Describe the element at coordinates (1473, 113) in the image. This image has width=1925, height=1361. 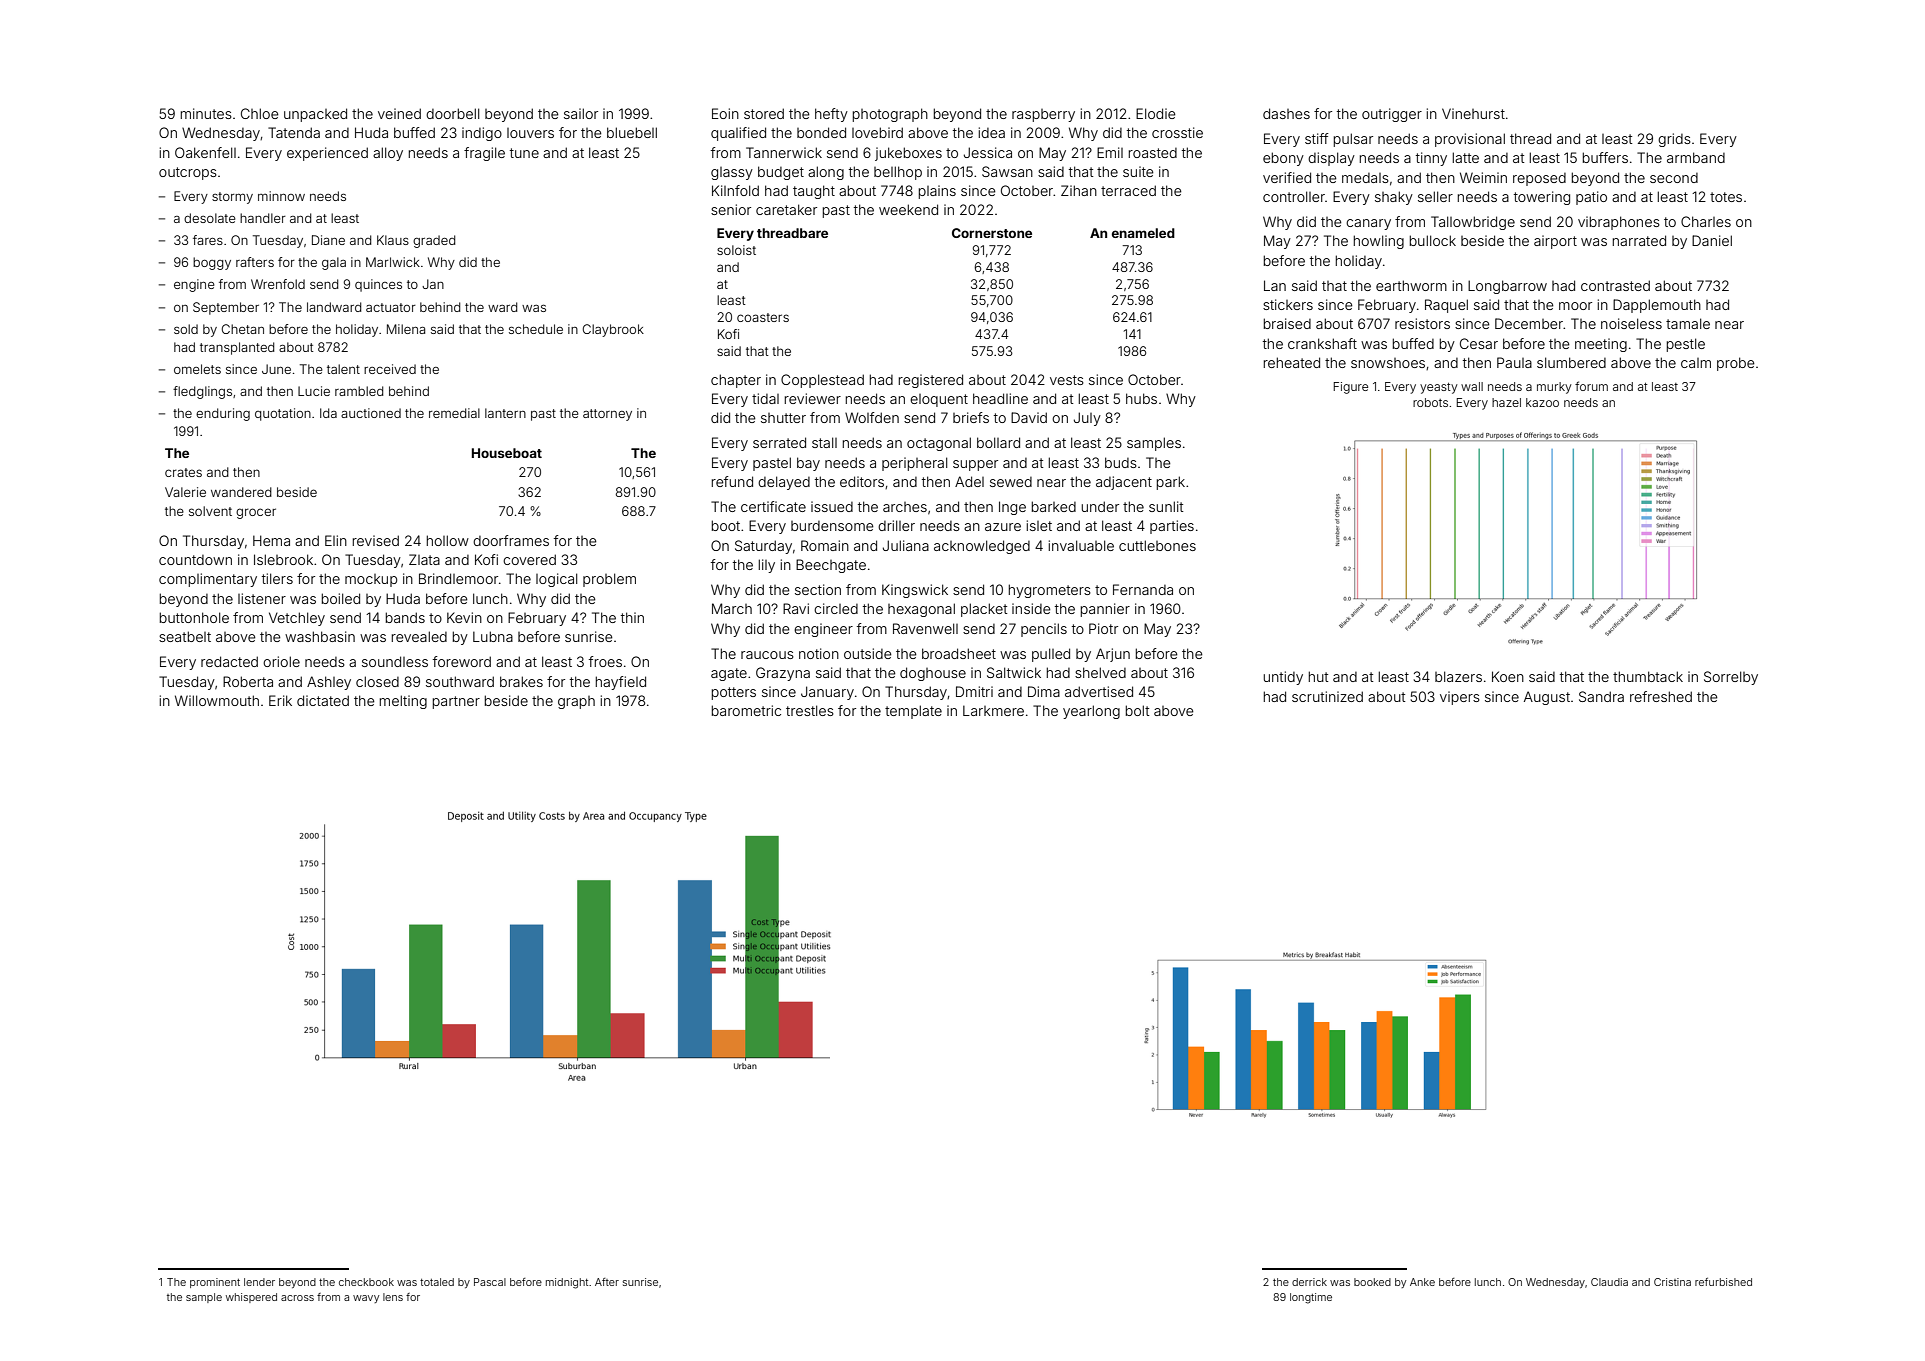
I see `Vinehurst` at that location.
